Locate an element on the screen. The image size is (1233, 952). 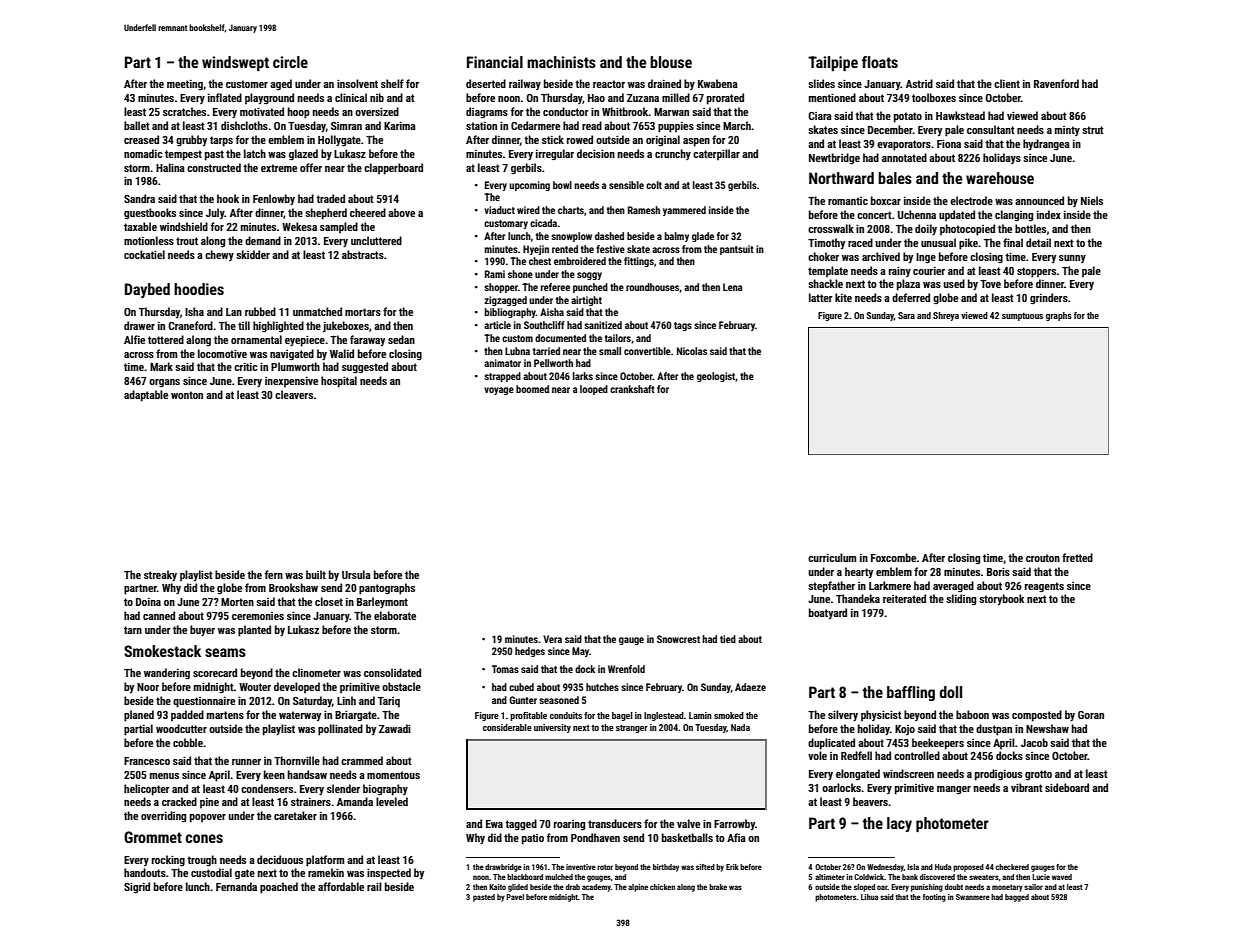
hedges is located at coordinates (530, 652).
